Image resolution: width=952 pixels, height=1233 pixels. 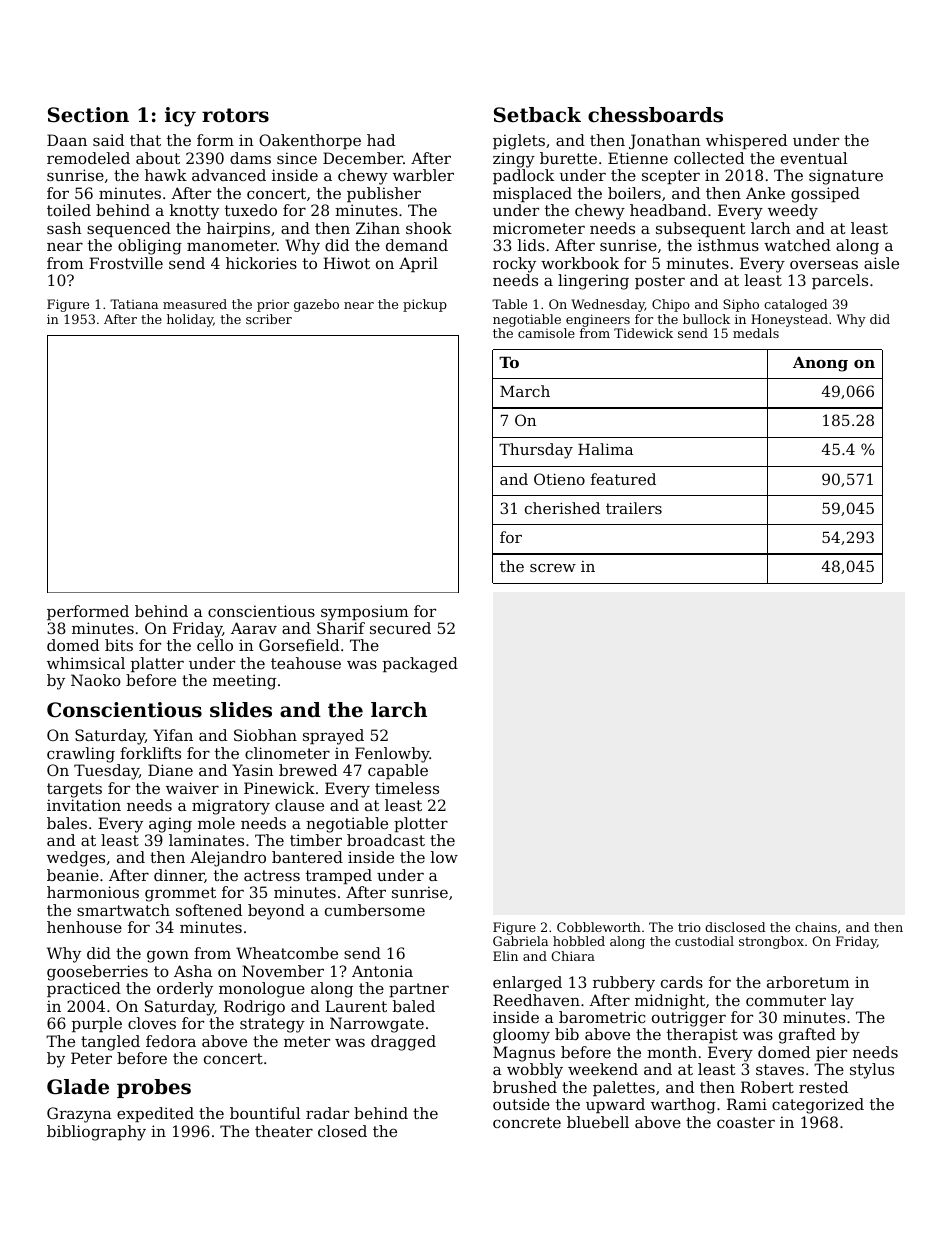 I want to click on warbler, so click(x=423, y=175).
